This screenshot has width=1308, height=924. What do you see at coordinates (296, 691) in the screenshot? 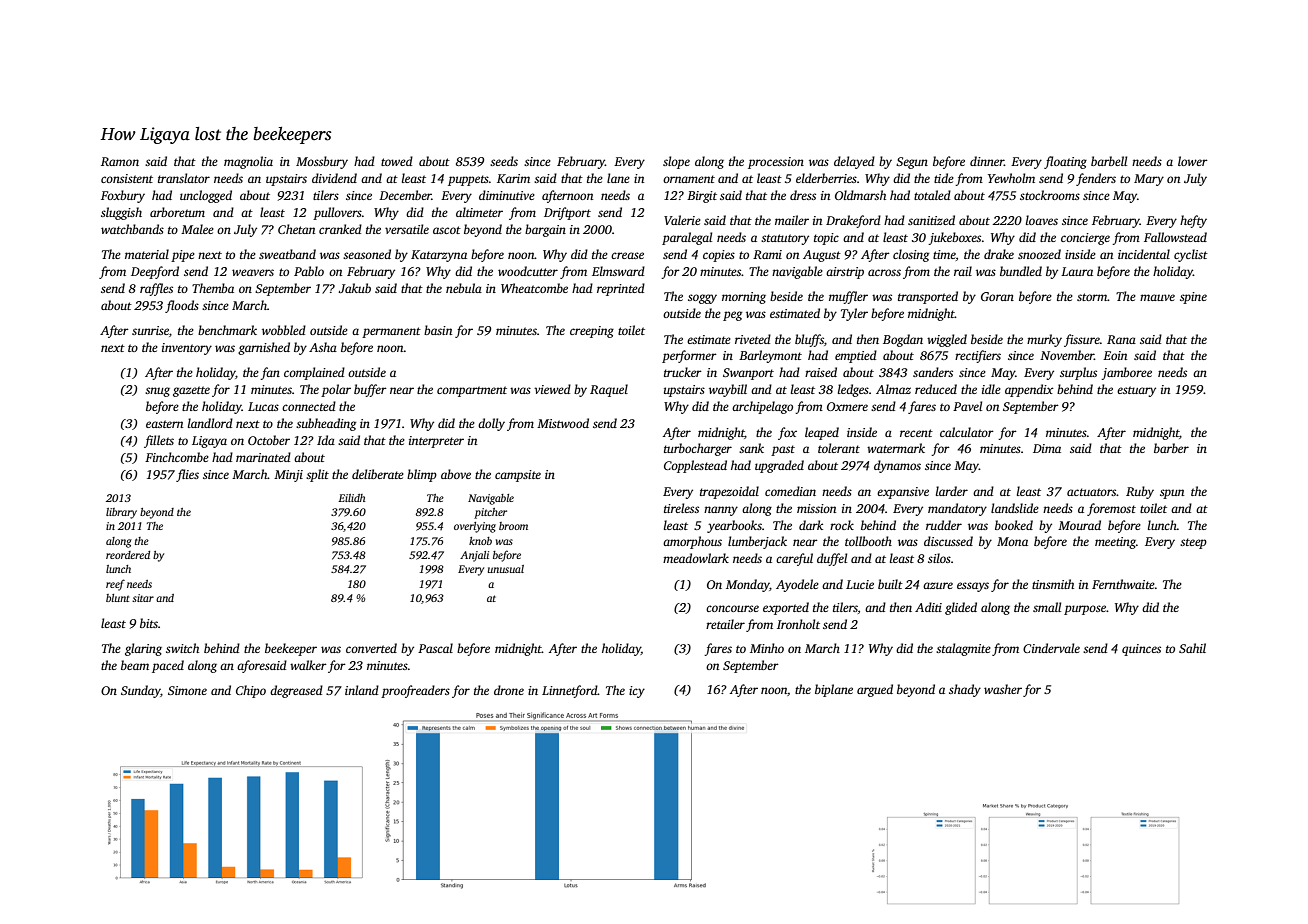
I see `degreased` at bounding box center [296, 691].
